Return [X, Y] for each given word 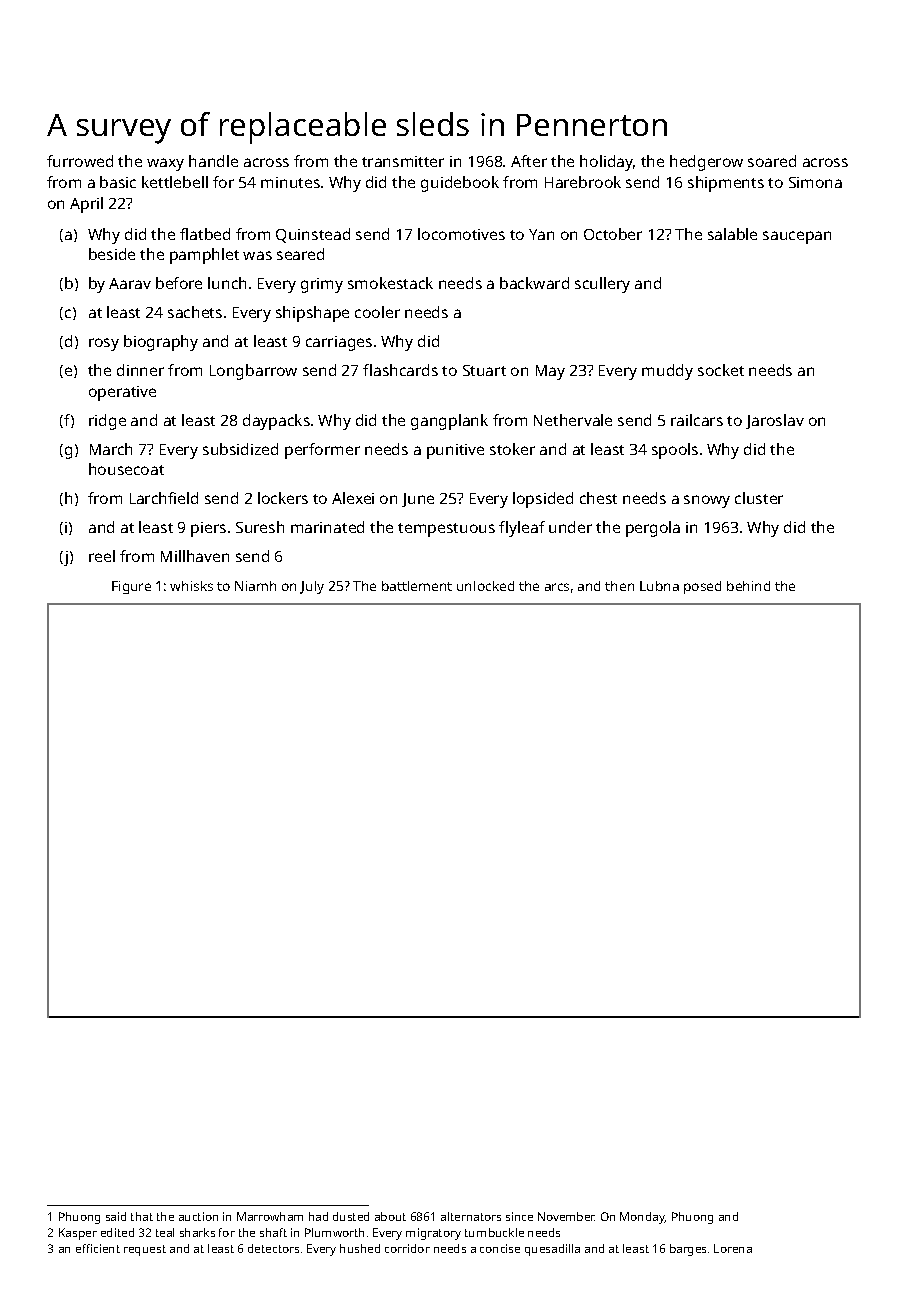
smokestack [390, 283]
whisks [191, 586]
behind [748, 586]
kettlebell [175, 182]
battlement [417, 586]
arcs [557, 587]
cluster [759, 498]
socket [721, 370]
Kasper [78, 1234]
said [116, 1216]
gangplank [449, 422]
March [111, 449]
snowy [707, 501]
